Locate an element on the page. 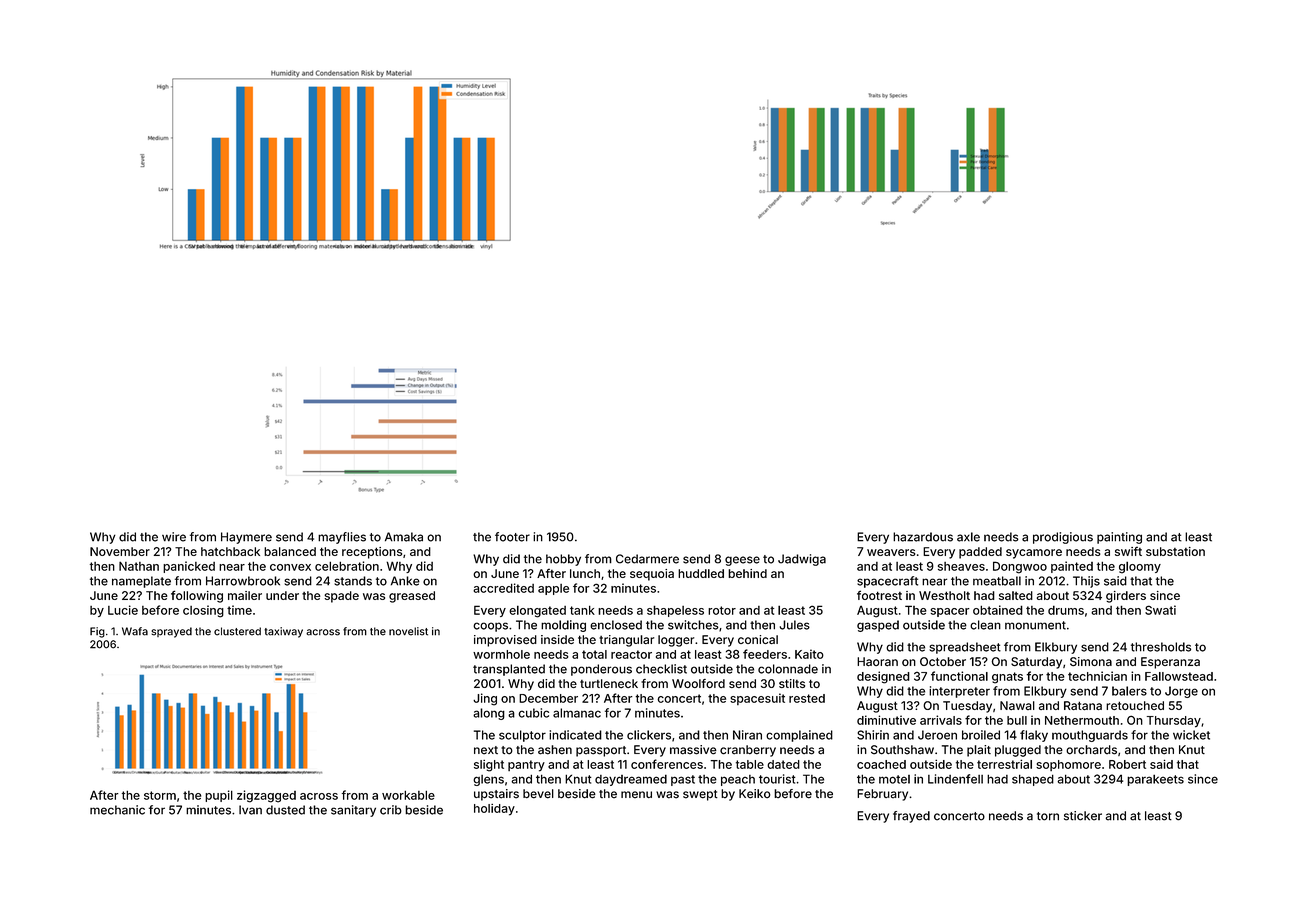 Image resolution: width=1308 pixels, height=924 pixels. technician is located at coordinates (1097, 676).
